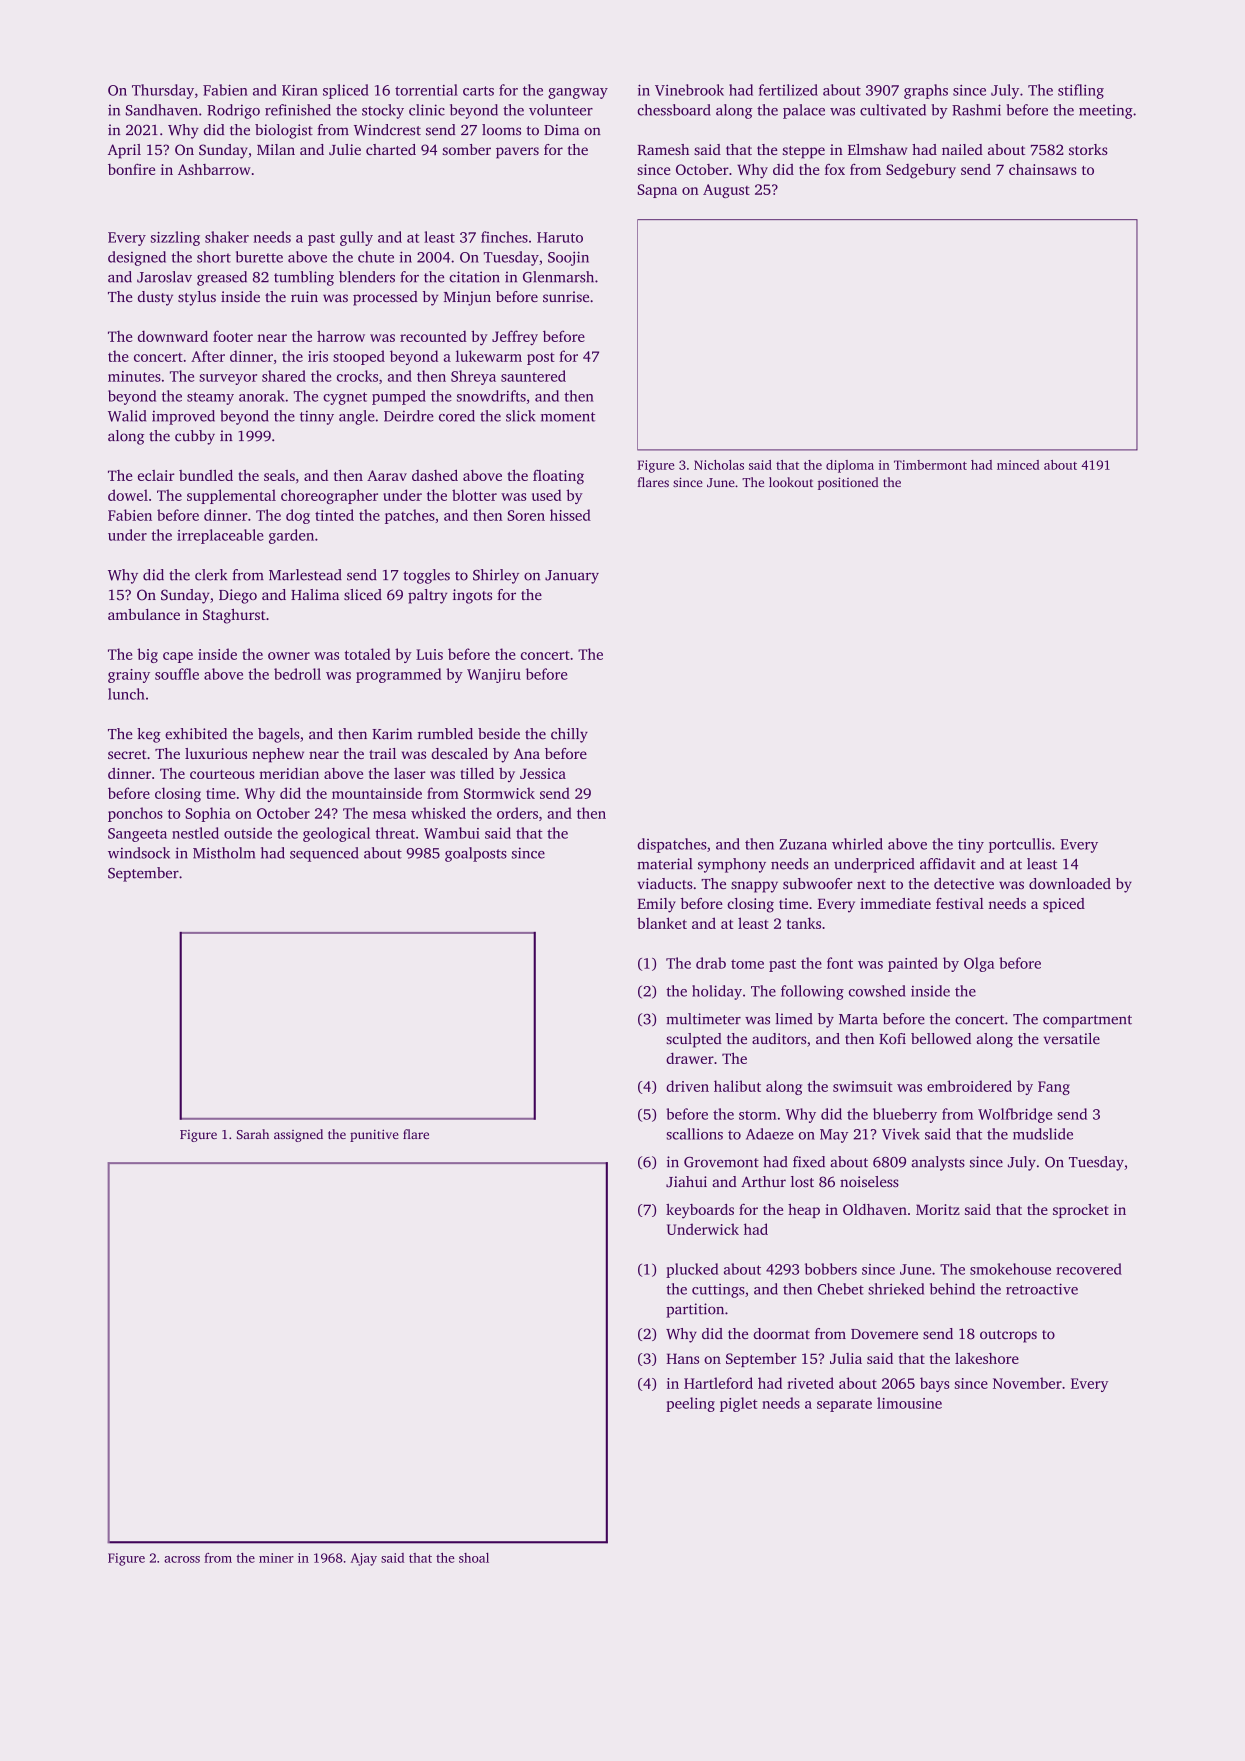  I want to click on plucked, so click(692, 1270).
